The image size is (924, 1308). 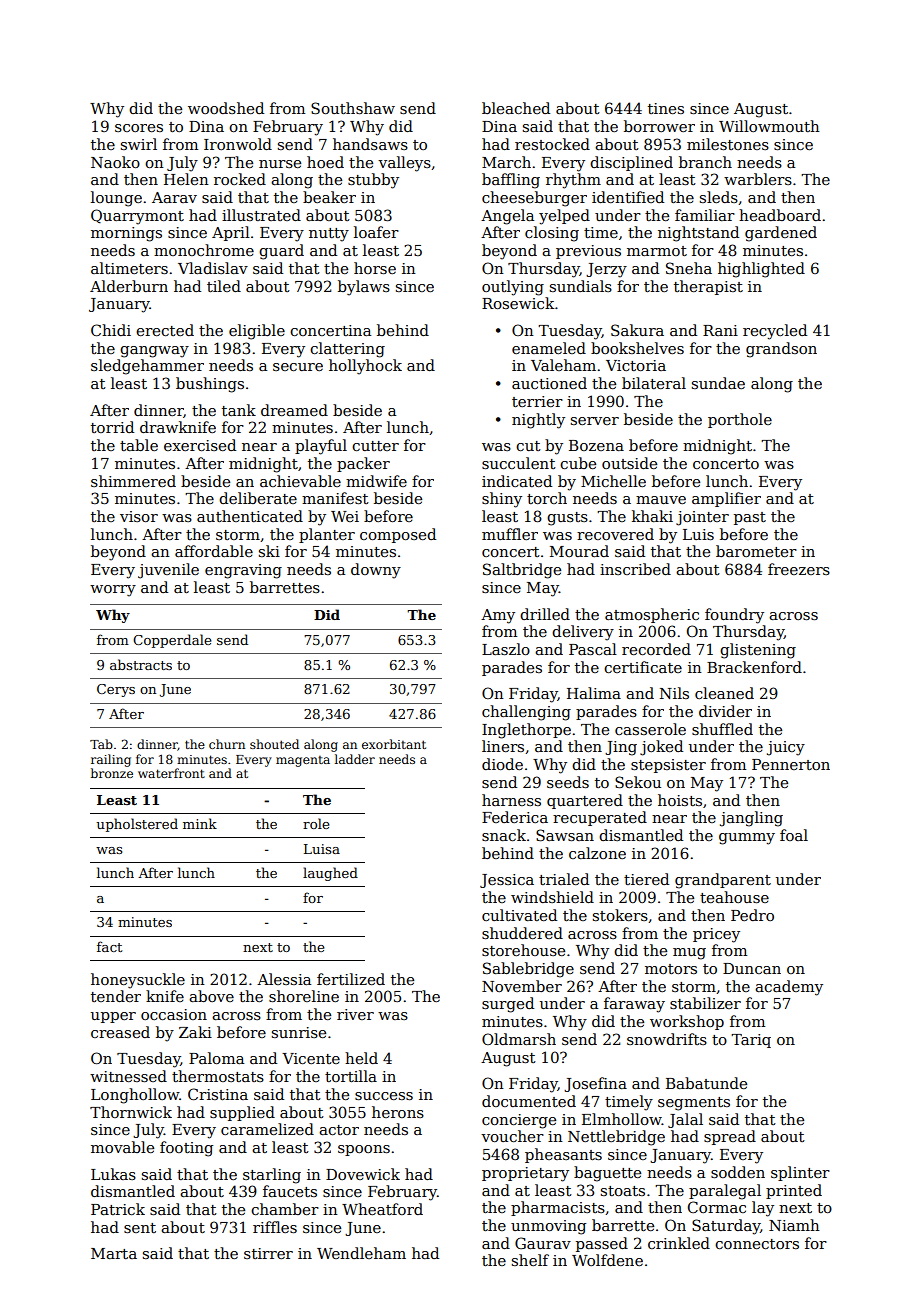 I want to click on shelf, so click(x=530, y=1260).
